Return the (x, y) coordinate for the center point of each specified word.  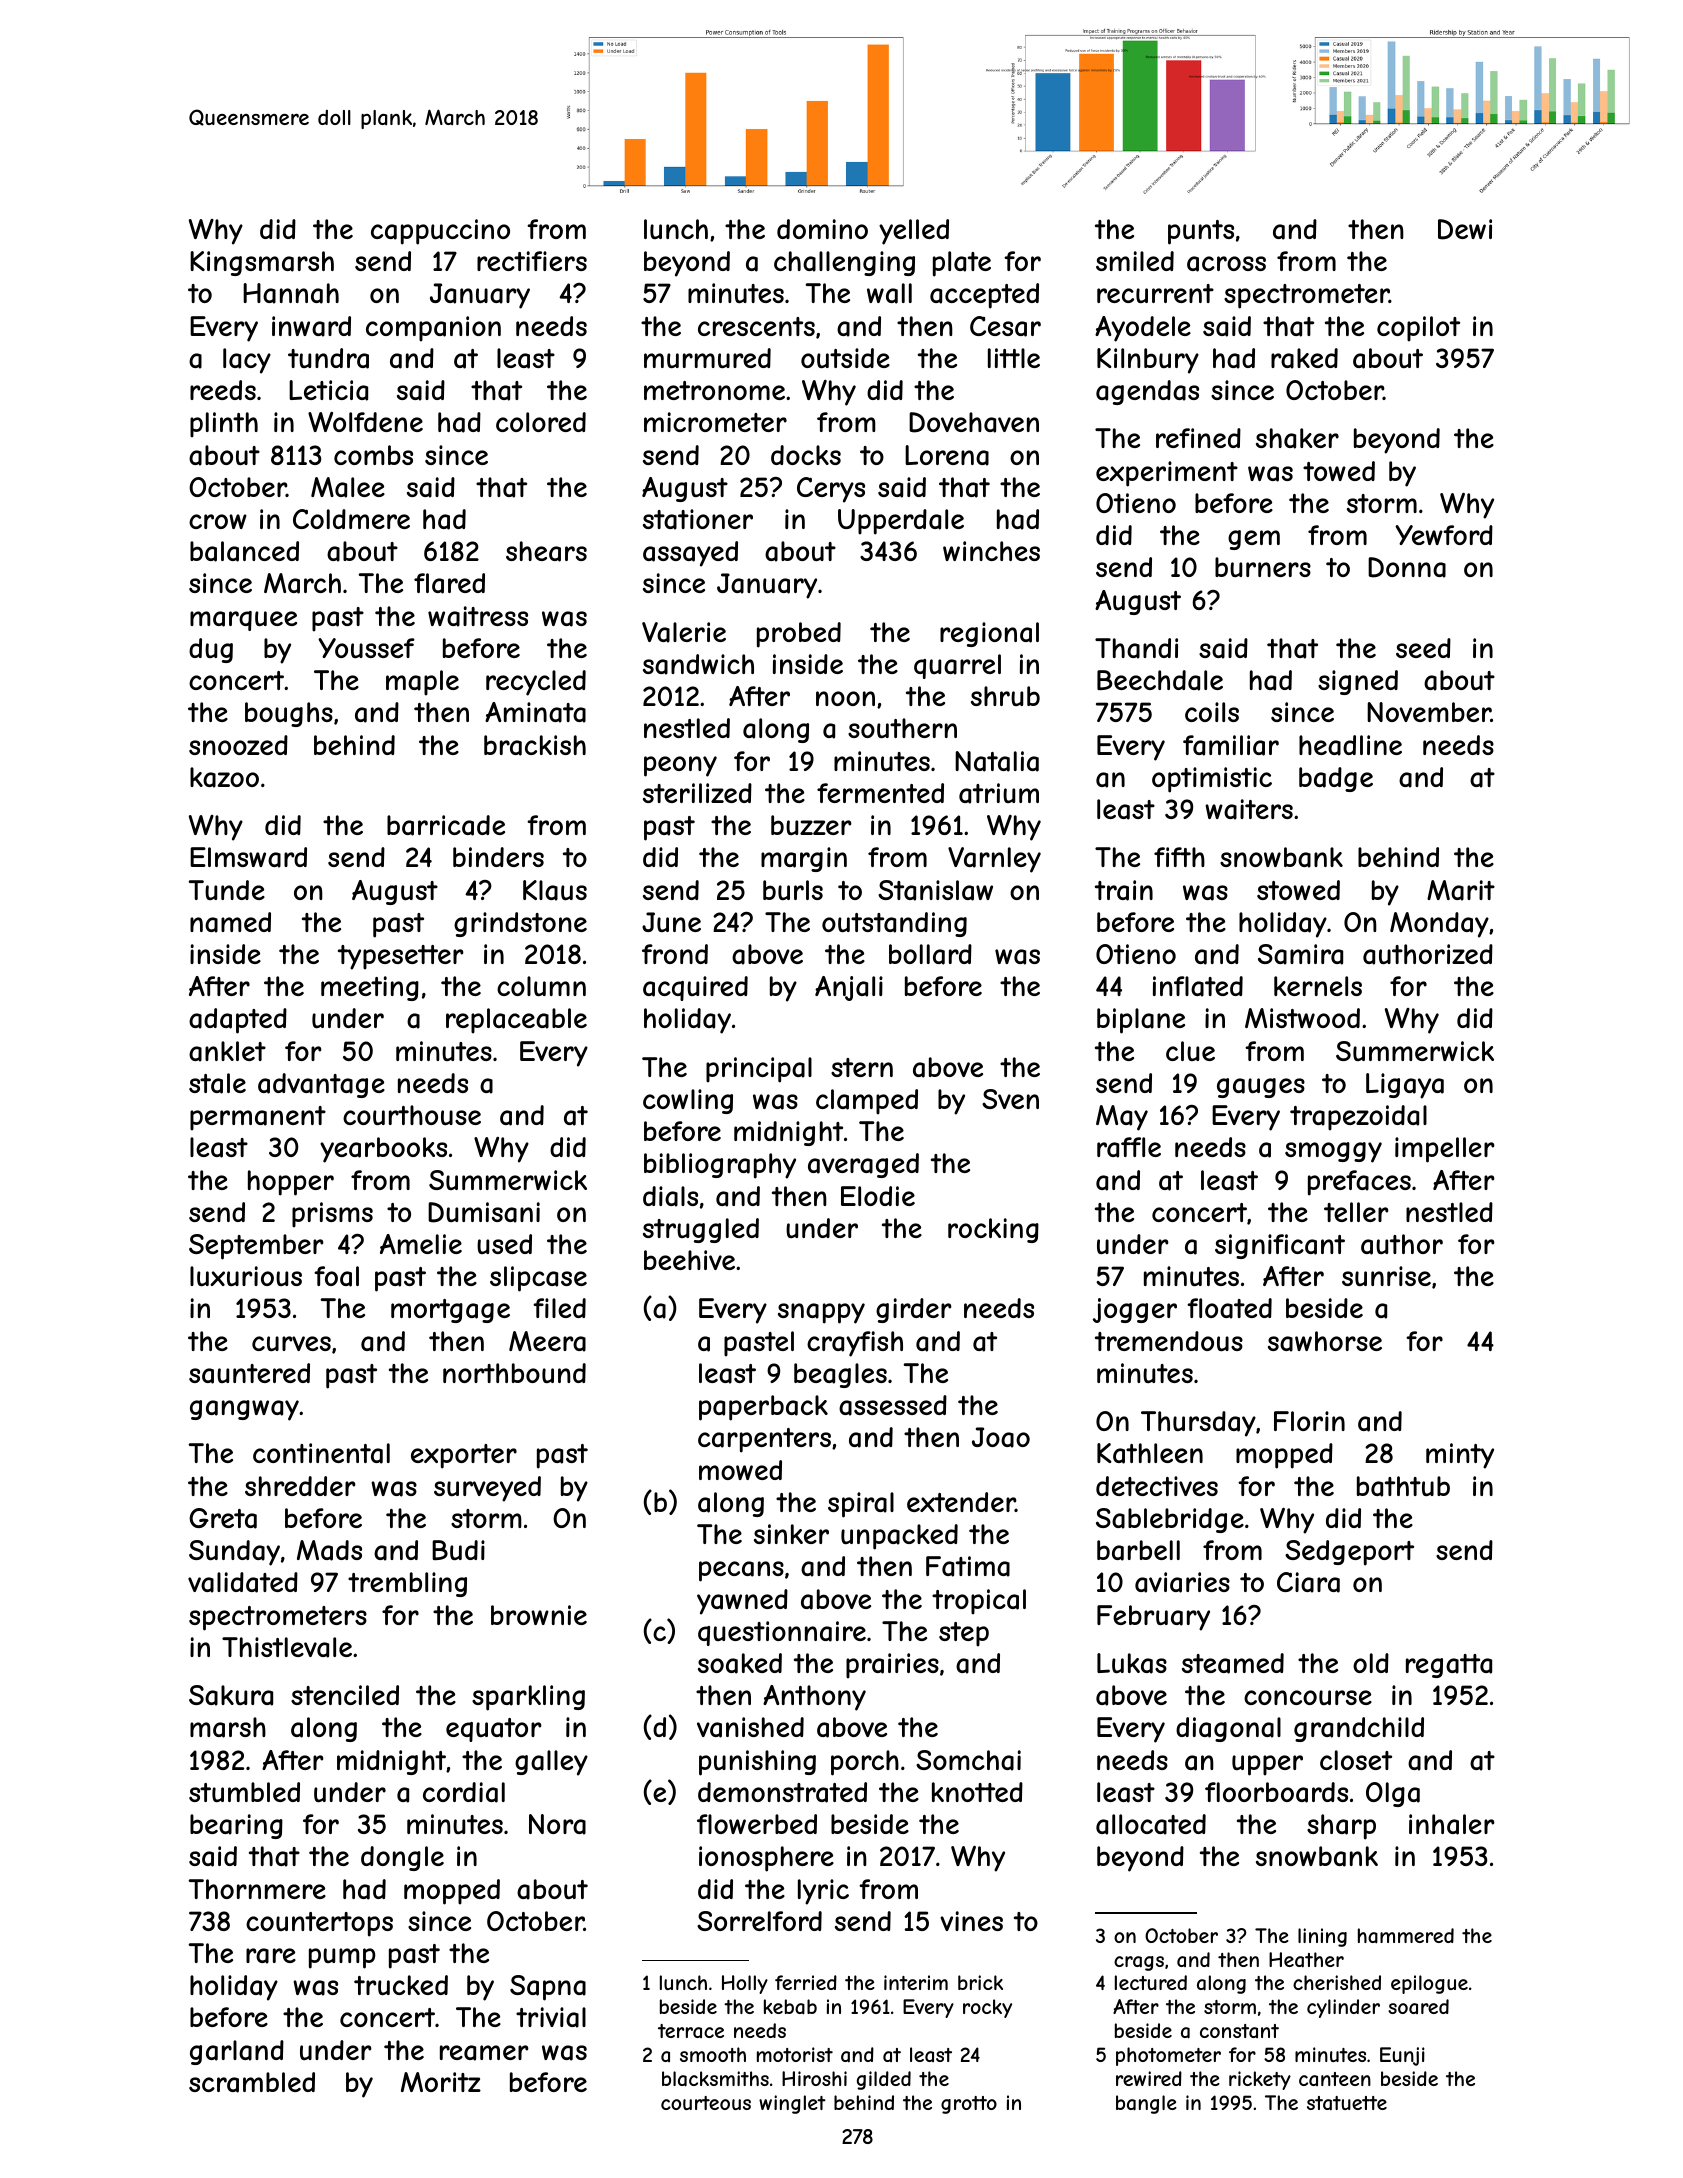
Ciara (1308, 1582)
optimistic (1212, 780)
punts (1201, 232)
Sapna (548, 1988)
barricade (446, 825)
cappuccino (440, 232)
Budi (458, 1550)
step (964, 1634)
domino (822, 229)
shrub (1005, 696)
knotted (977, 1792)
